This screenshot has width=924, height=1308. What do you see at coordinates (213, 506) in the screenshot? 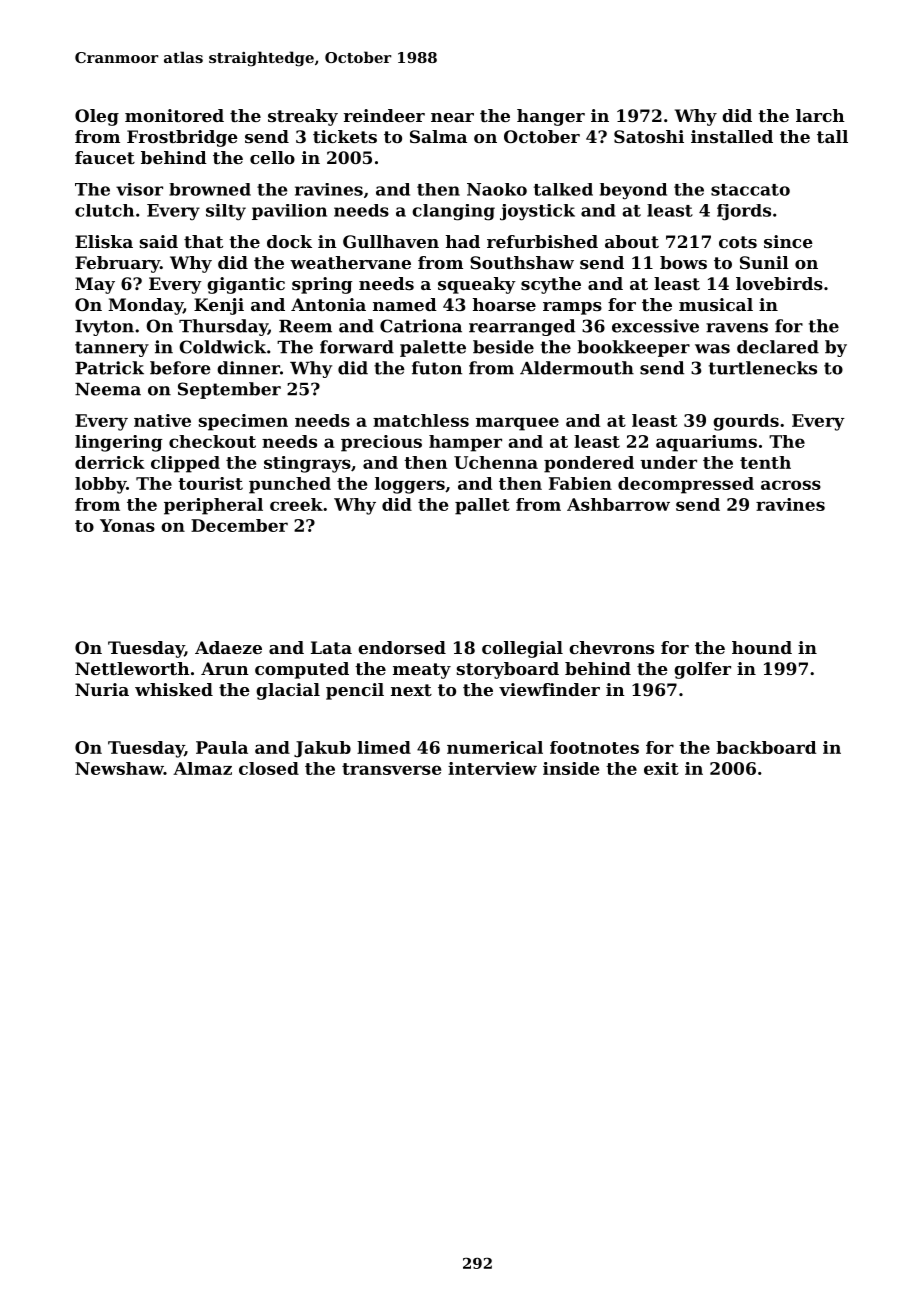
I see `peripheral` at bounding box center [213, 506].
